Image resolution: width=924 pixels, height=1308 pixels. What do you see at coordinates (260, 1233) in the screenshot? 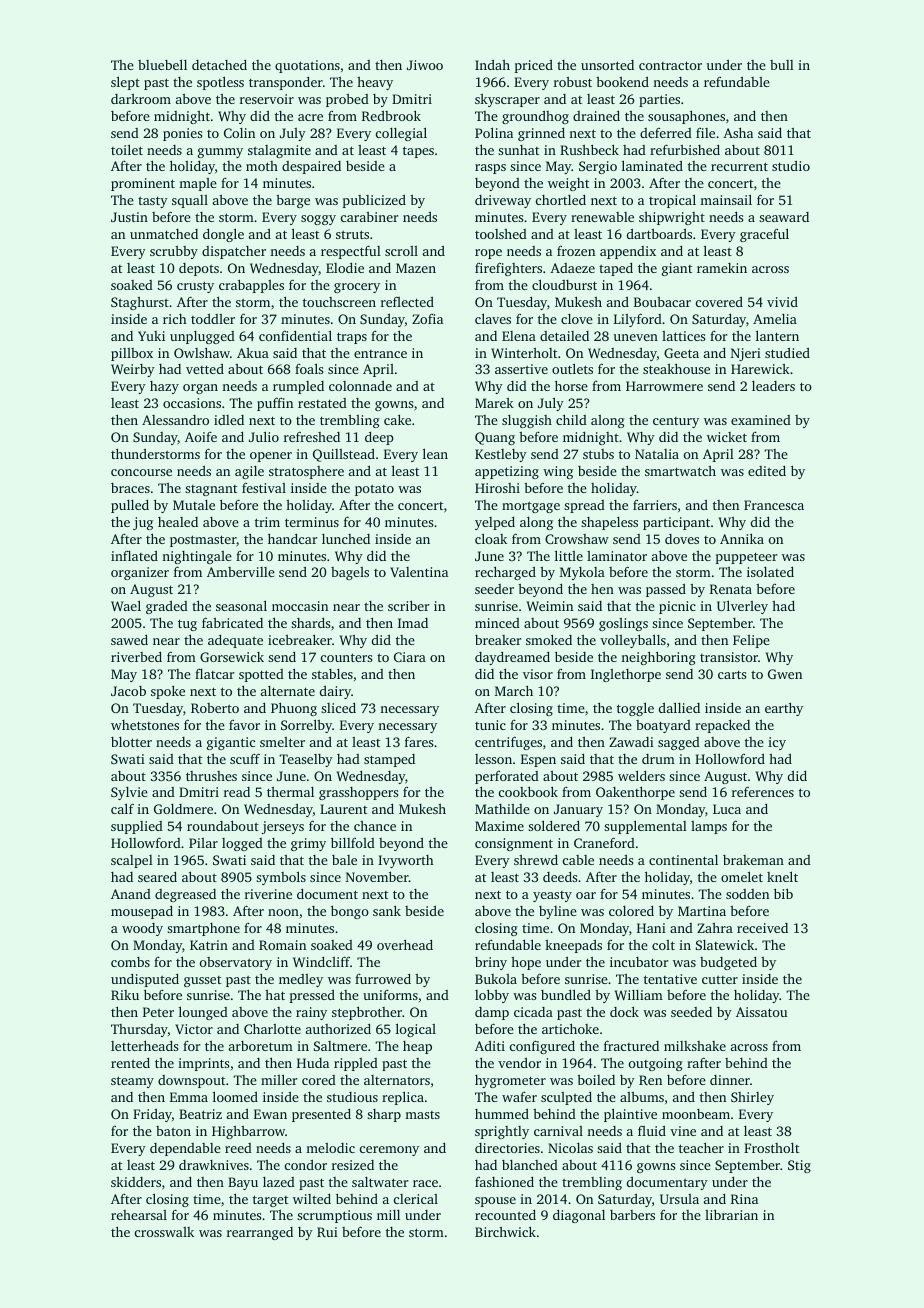
I see `rearranged` at bounding box center [260, 1233].
